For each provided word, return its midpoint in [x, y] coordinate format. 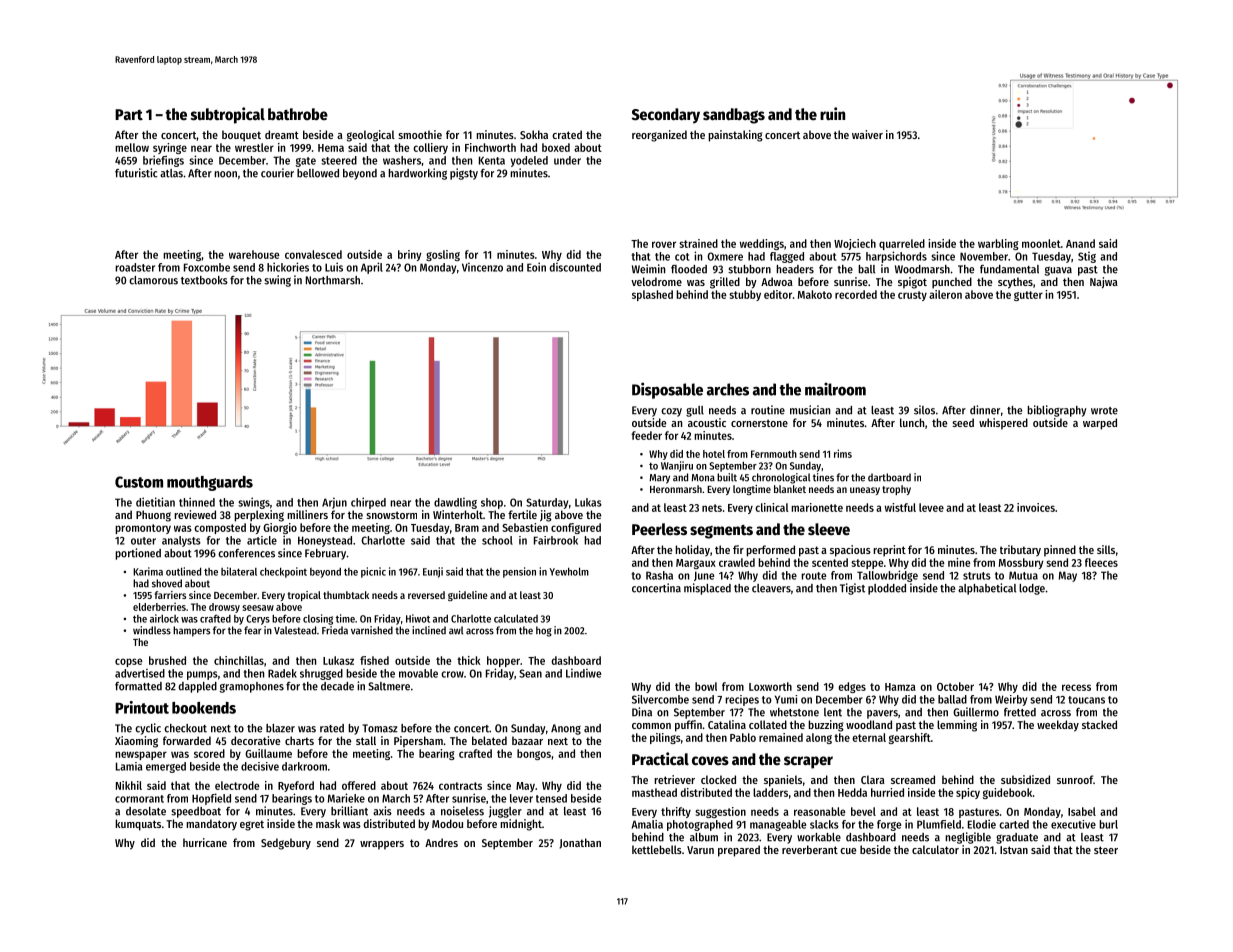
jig [546, 516]
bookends [204, 708]
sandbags [734, 116]
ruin [832, 113]
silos [924, 410]
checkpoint [283, 572]
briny [410, 255]
